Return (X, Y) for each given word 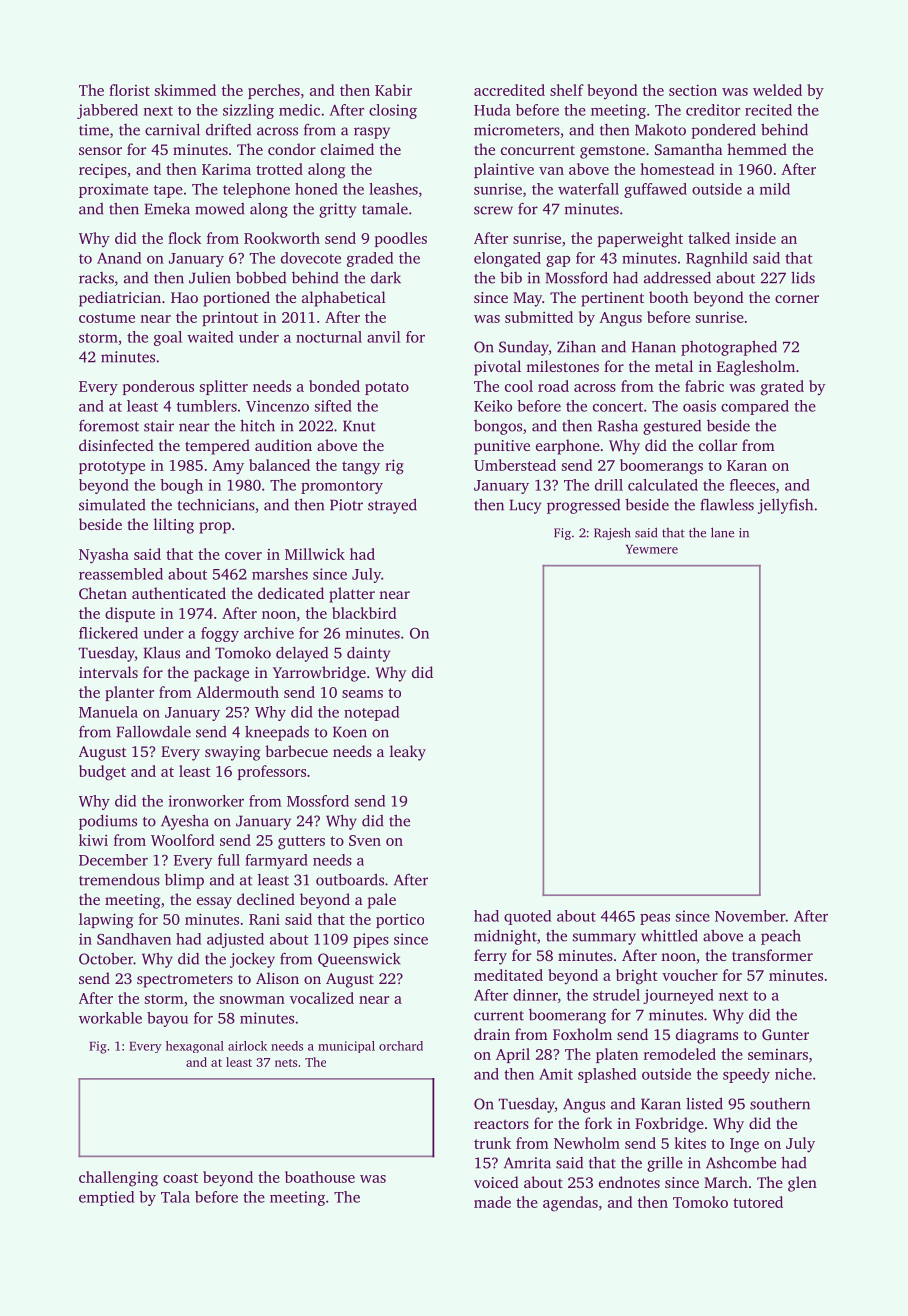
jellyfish (785, 506)
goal (168, 338)
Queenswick (359, 960)
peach (781, 937)
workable (110, 1018)
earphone (568, 447)
